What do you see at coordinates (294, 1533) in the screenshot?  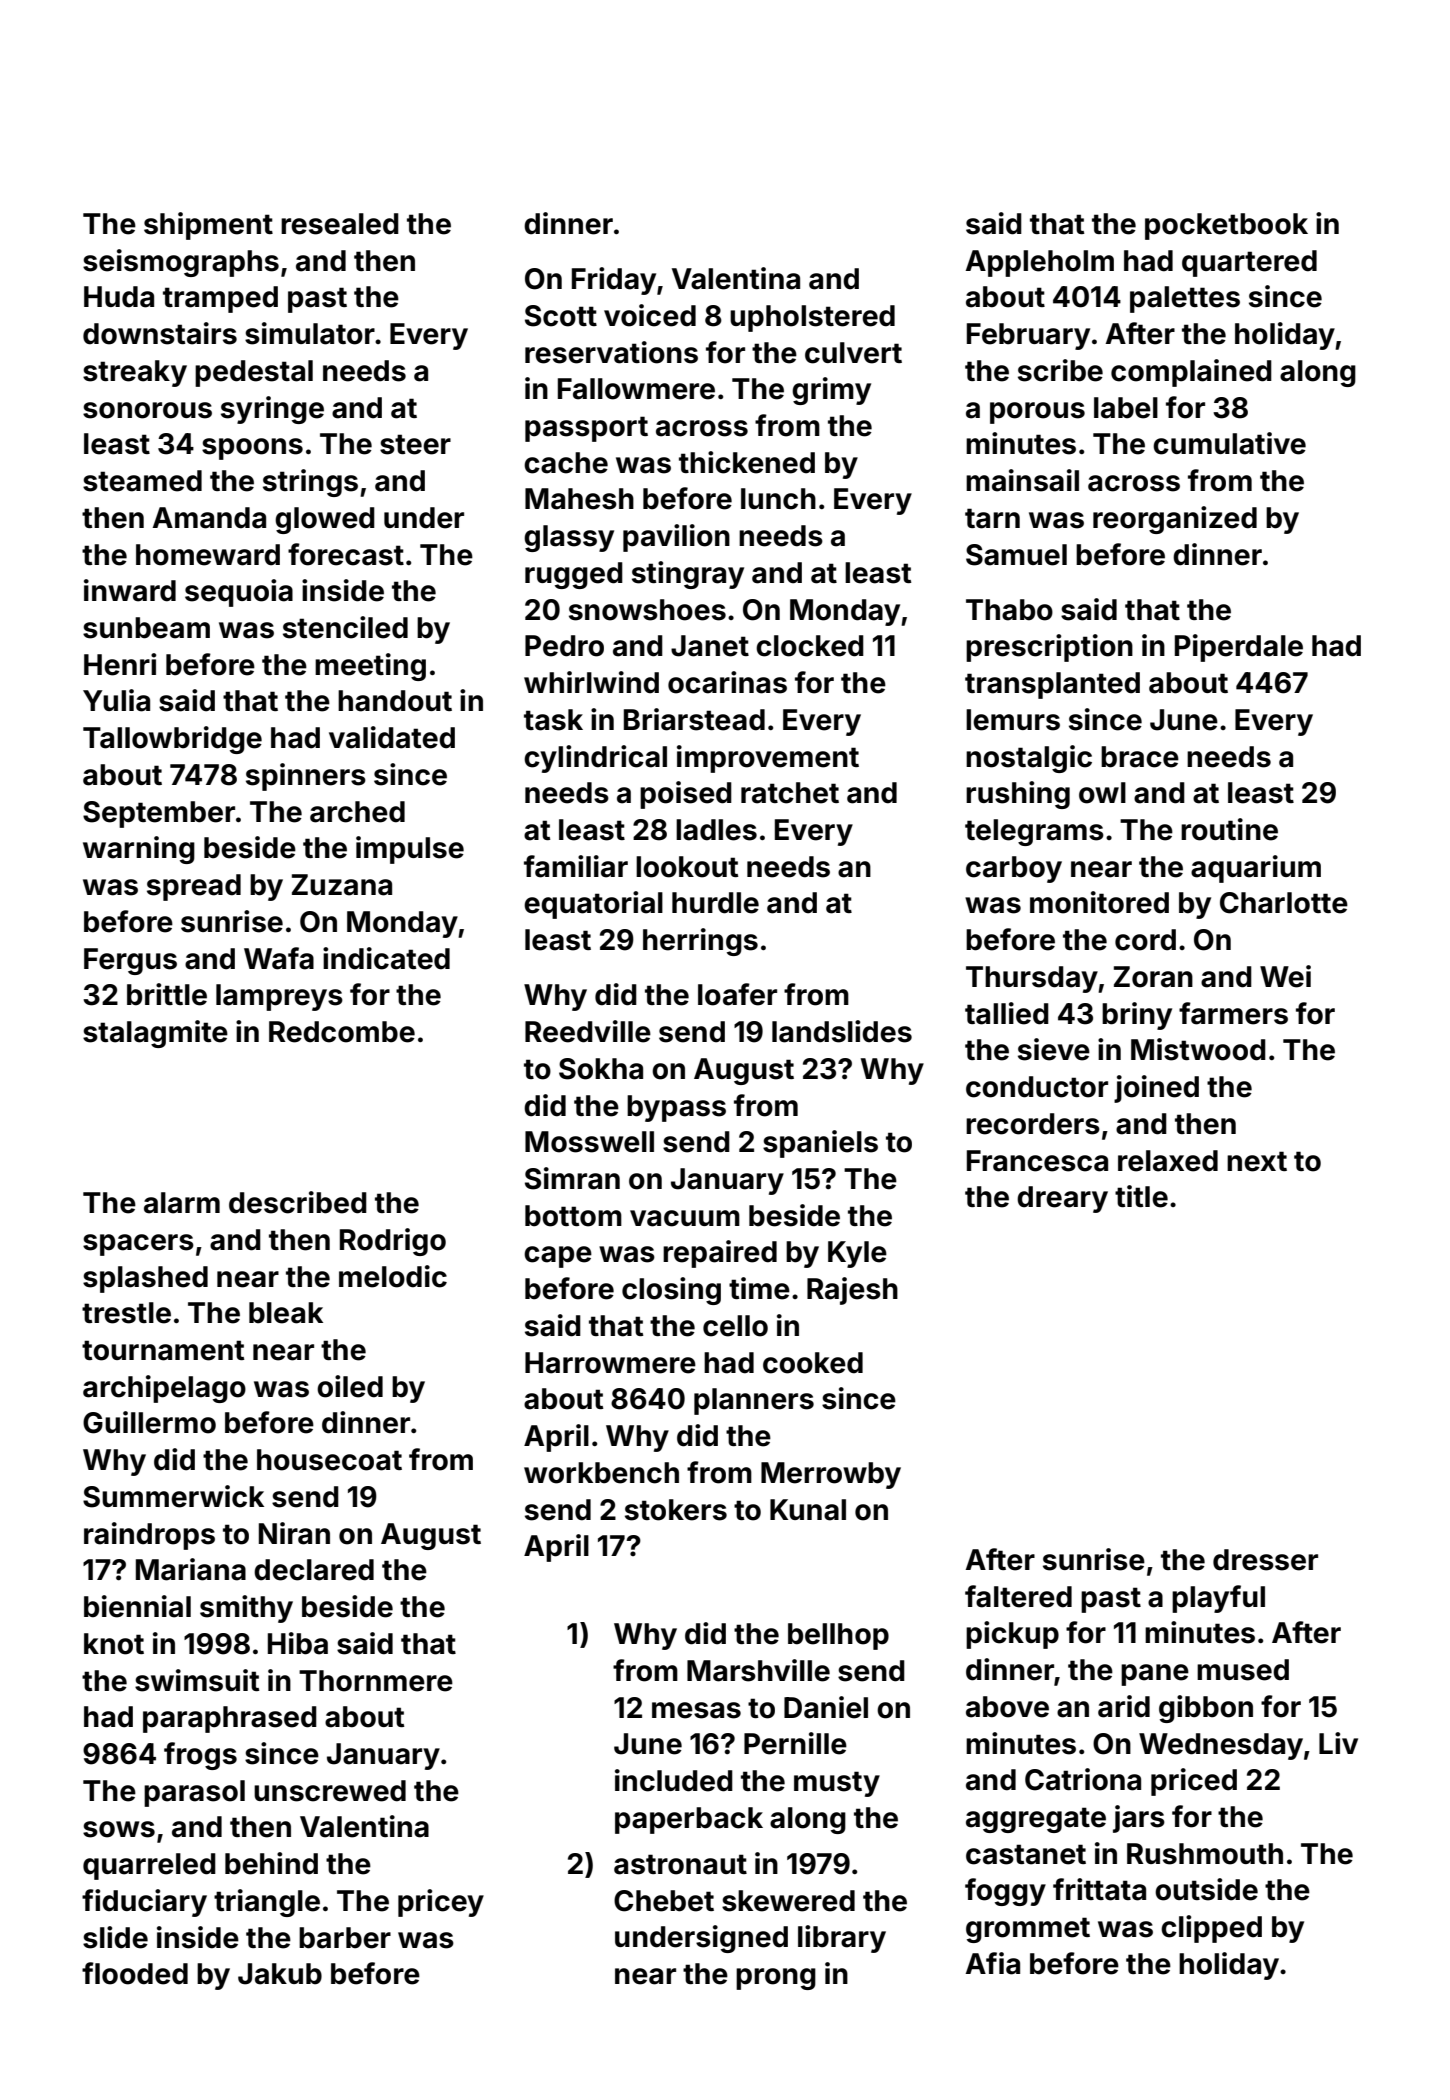 I see `Niran` at bounding box center [294, 1533].
